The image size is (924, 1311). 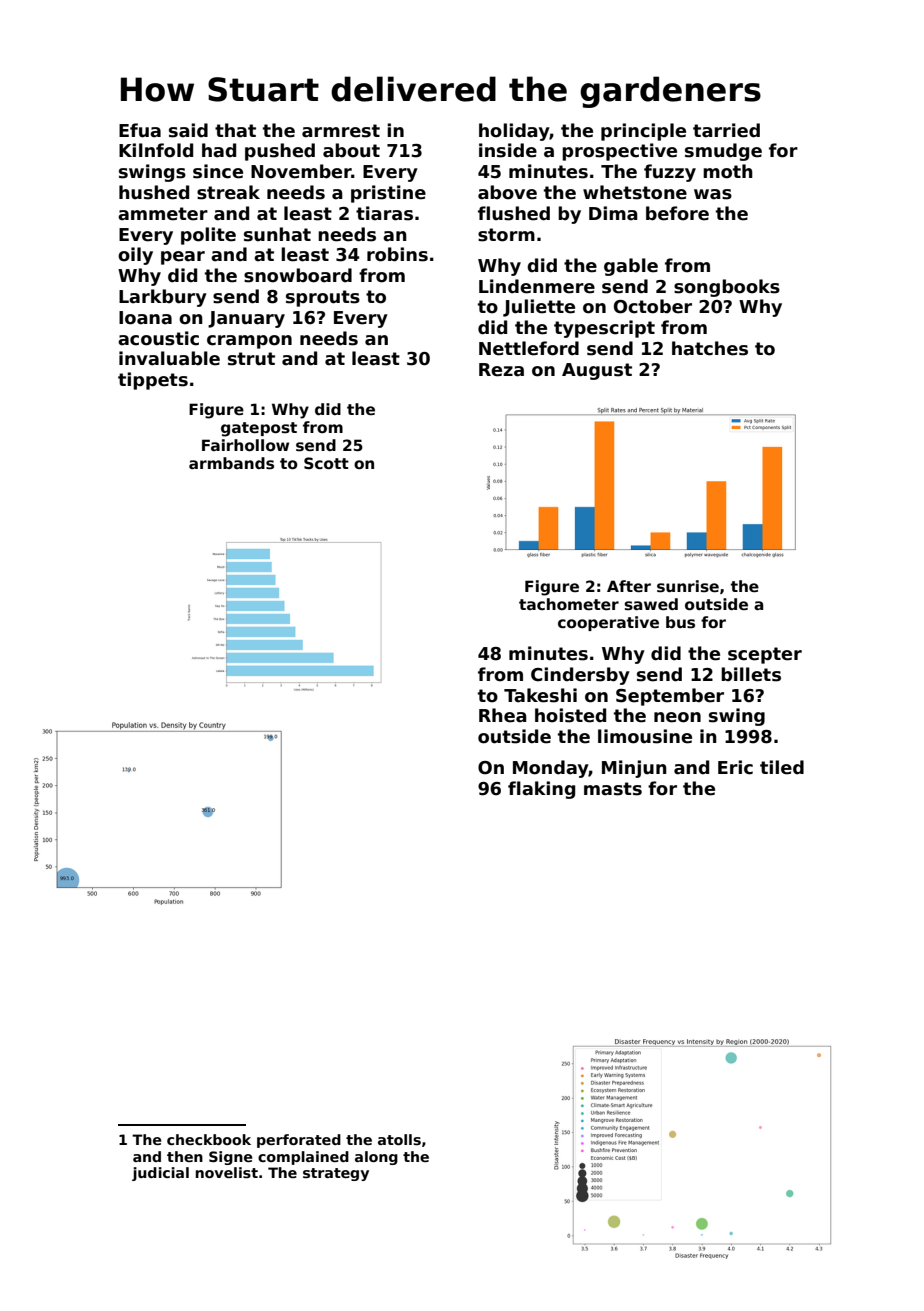 I want to click on Rhea, so click(x=503, y=715).
